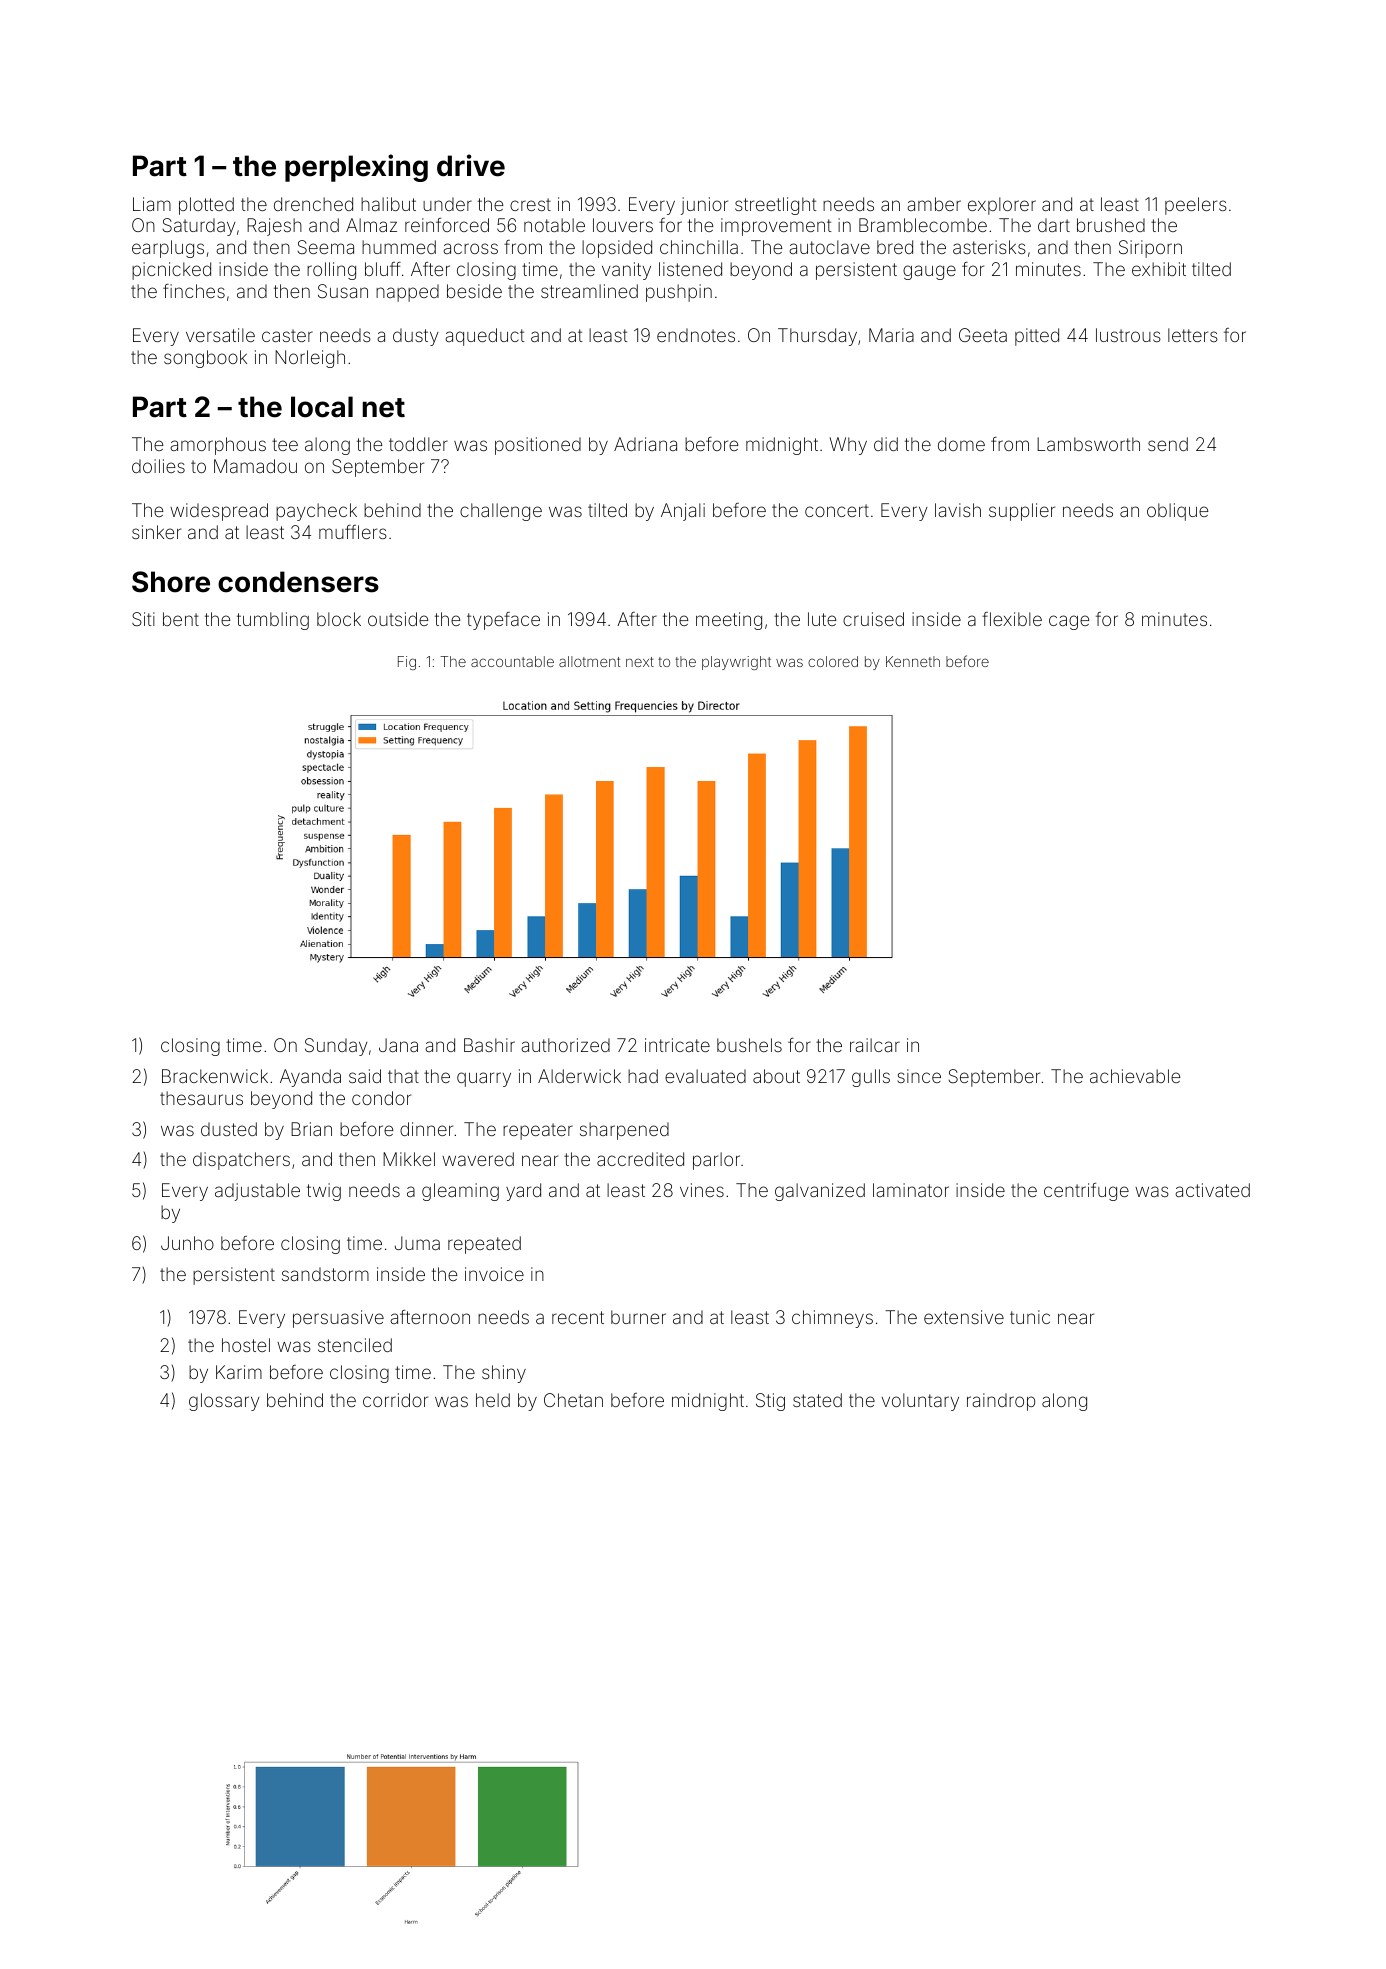 This screenshot has width=1386, height=1969. Describe the element at coordinates (181, 619) in the screenshot. I see `bent` at that location.
